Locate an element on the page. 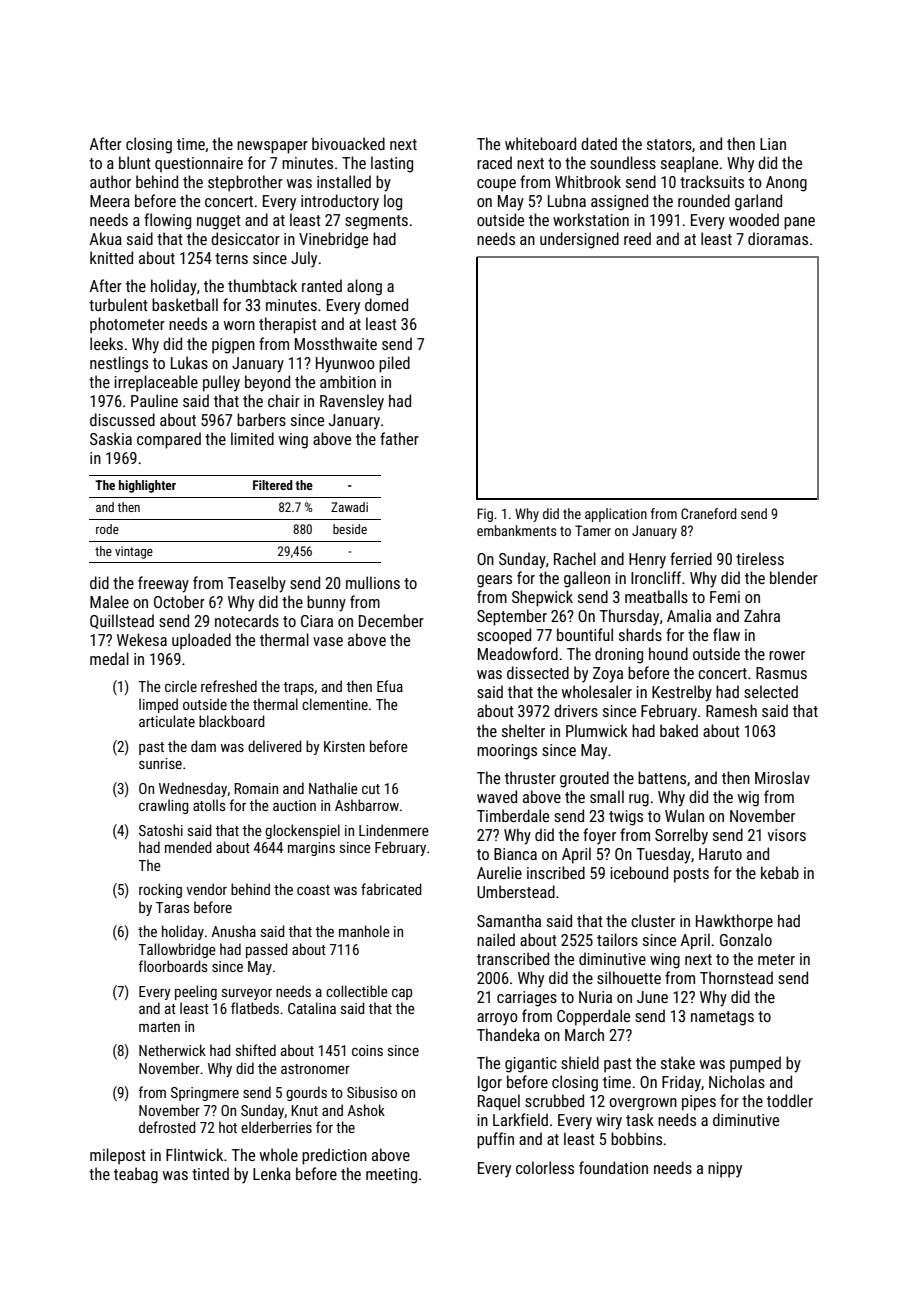 This page has height=1316, width=908. stators is located at coordinates (669, 144).
